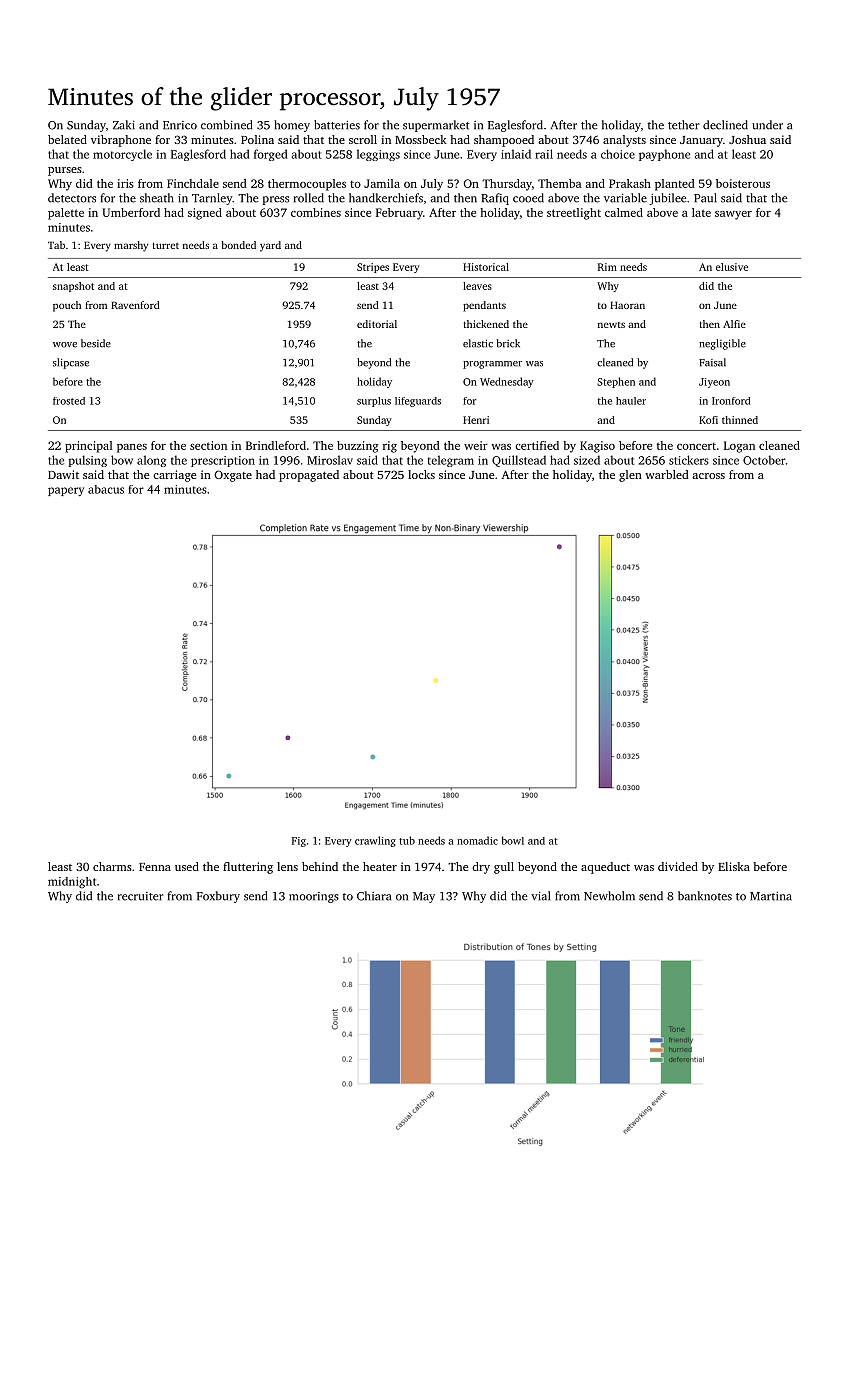  Describe the element at coordinates (513, 840) in the screenshot. I see `bowl` at that location.
